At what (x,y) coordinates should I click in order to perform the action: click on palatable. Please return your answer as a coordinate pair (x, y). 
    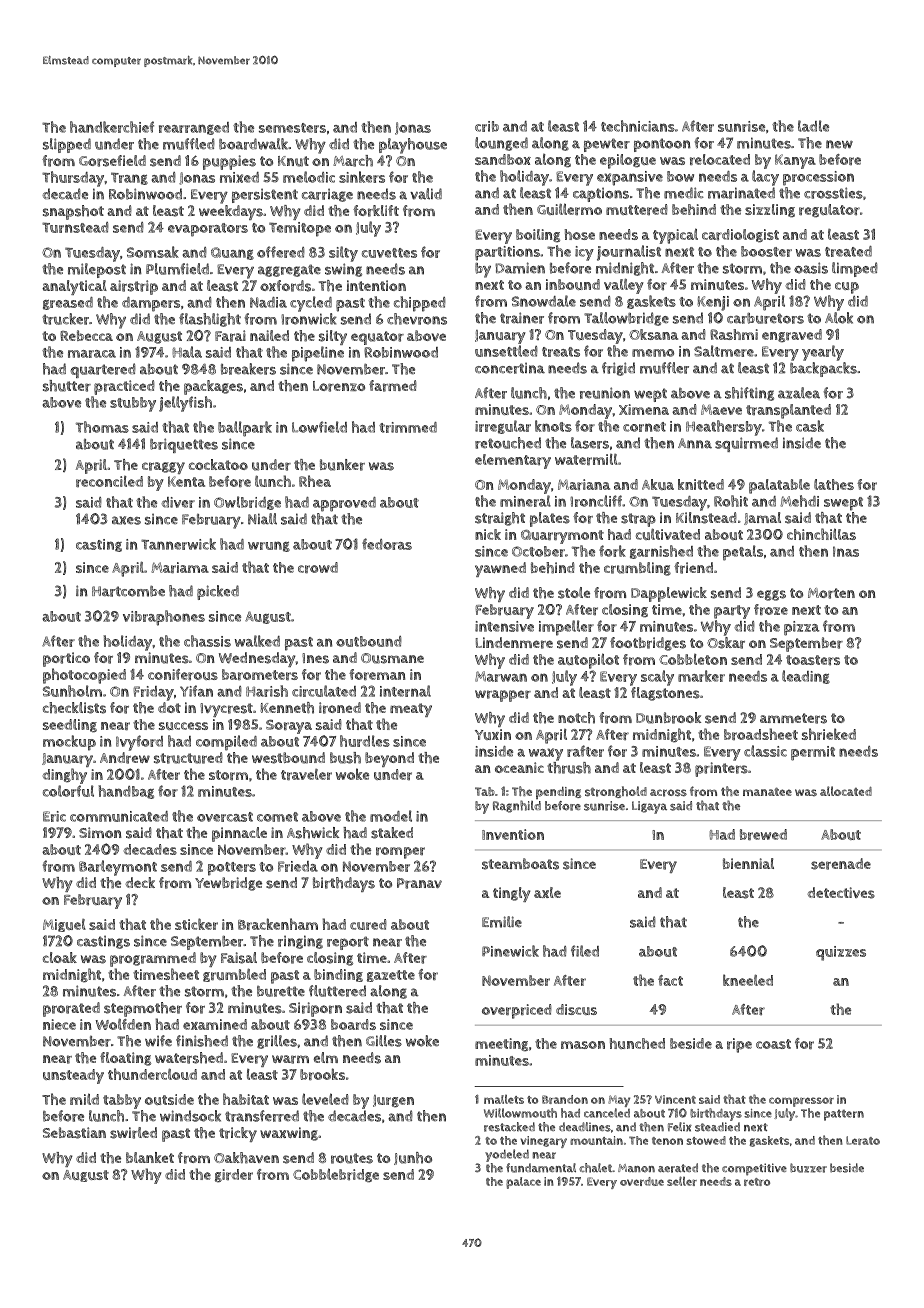
    Looking at the image, I should click on (779, 486).
